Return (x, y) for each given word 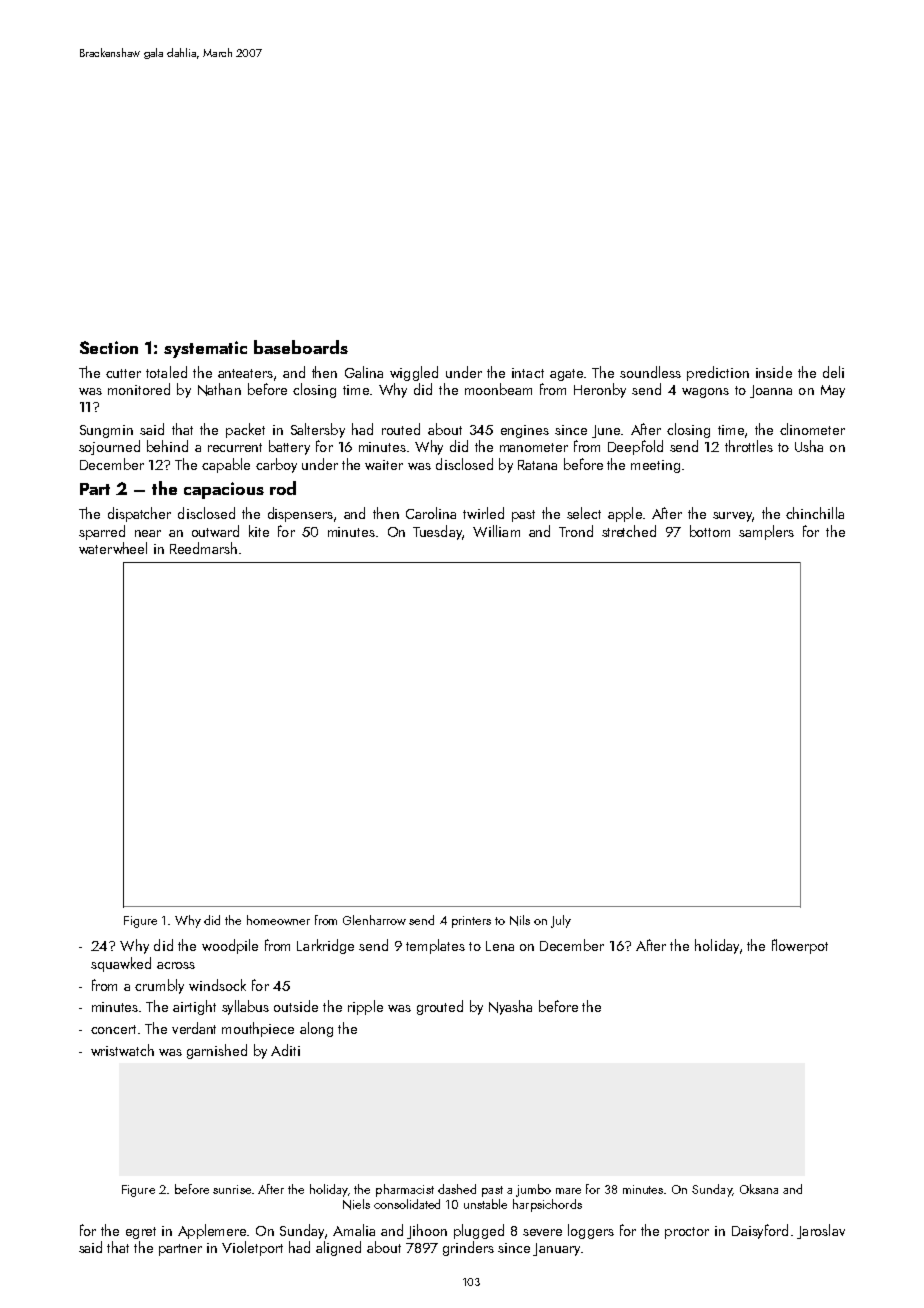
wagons (705, 393)
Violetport (252, 1248)
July (561, 921)
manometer (534, 447)
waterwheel (113, 548)
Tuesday (437, 532)
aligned (338, 1248)
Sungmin (106, 431)
